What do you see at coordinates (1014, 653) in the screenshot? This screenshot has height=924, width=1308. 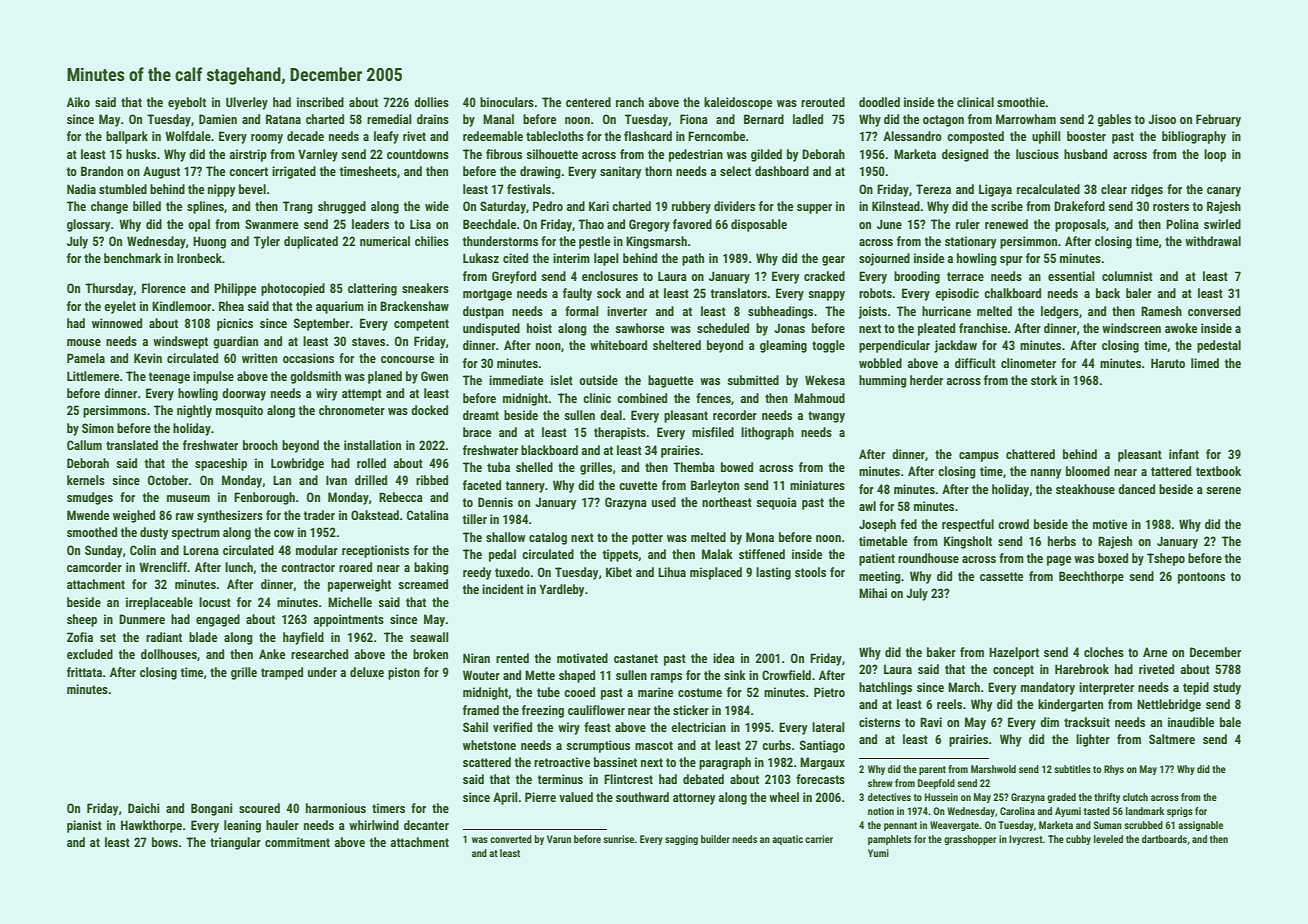 I see `Hazelport` at bounding box center [1014, 653].
